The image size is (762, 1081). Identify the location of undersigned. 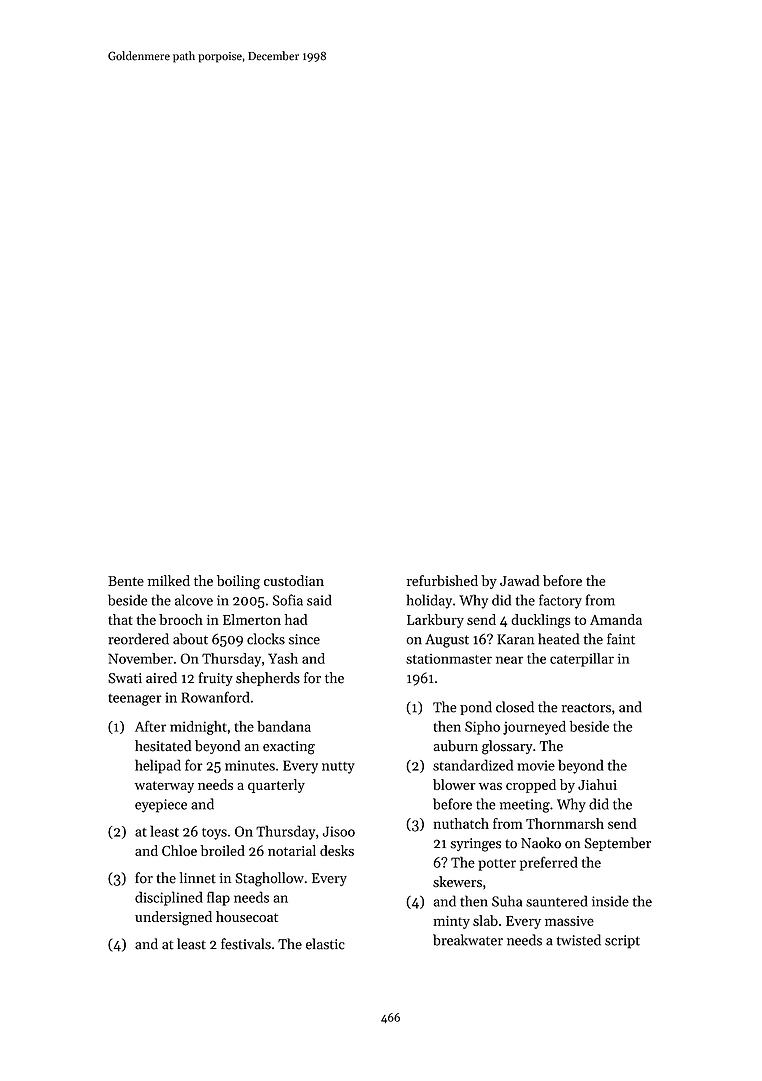
(173, 918).
